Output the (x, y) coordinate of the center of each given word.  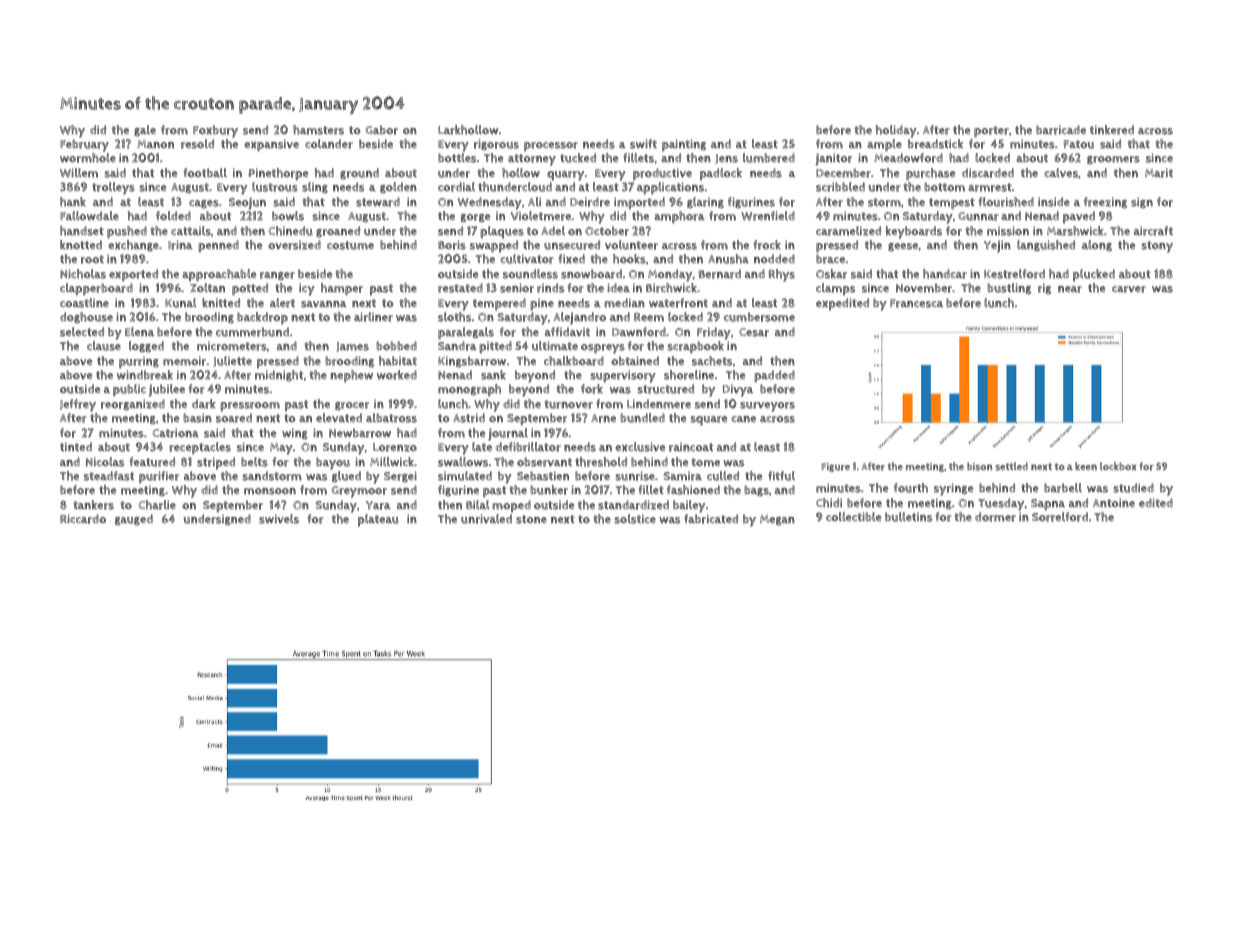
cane (743, 419)
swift (643, 144)
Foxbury (215, 131)
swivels (279, 519)
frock (767, 245)
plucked (1094, 275)
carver (1129, 289)
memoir (184, 361)
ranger (277, 276)
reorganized (133, 404)
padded (774, 376)
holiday (896, 131)
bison (979, 466)
